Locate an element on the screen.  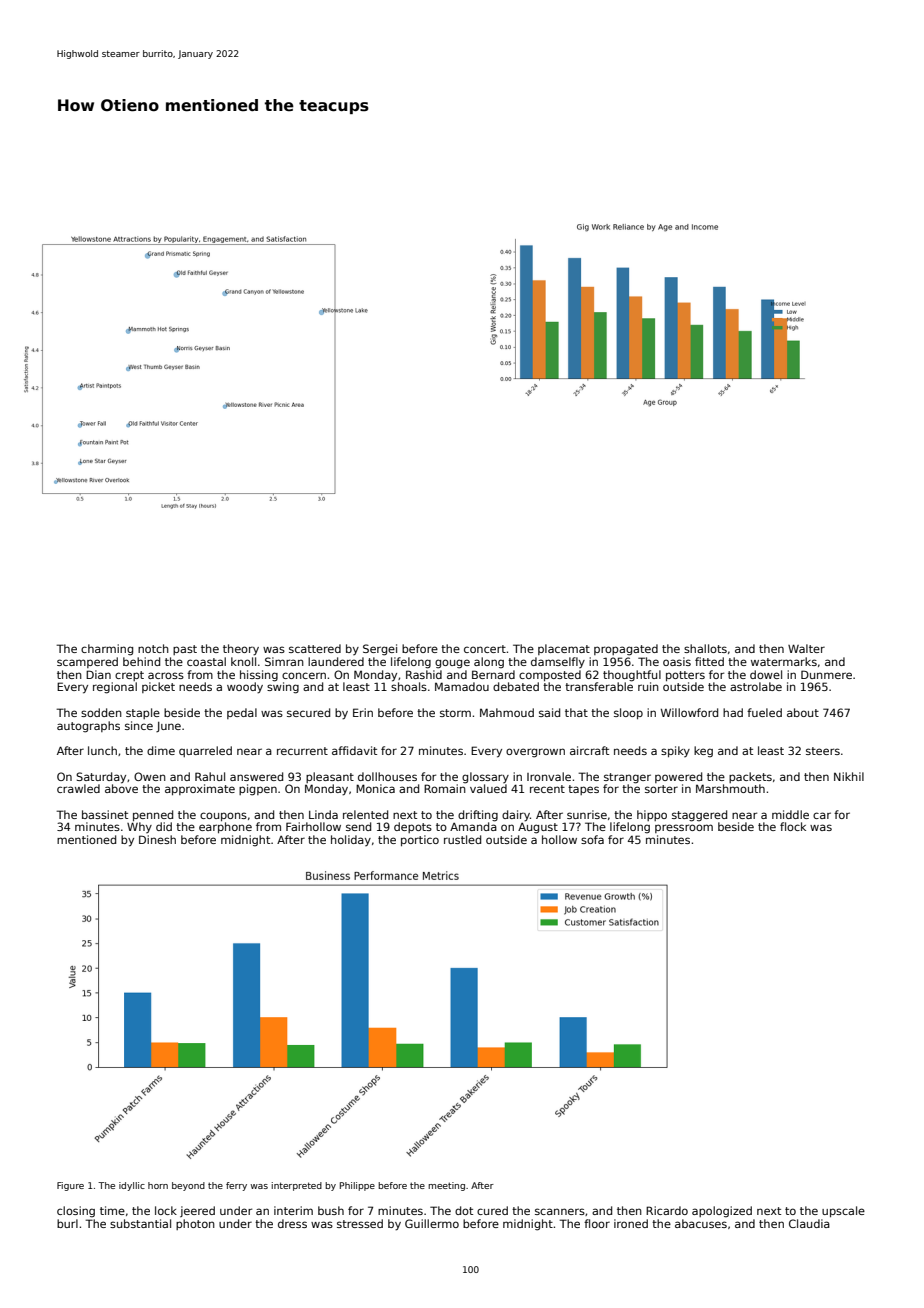
crept is located at coordinates (129, 676).
